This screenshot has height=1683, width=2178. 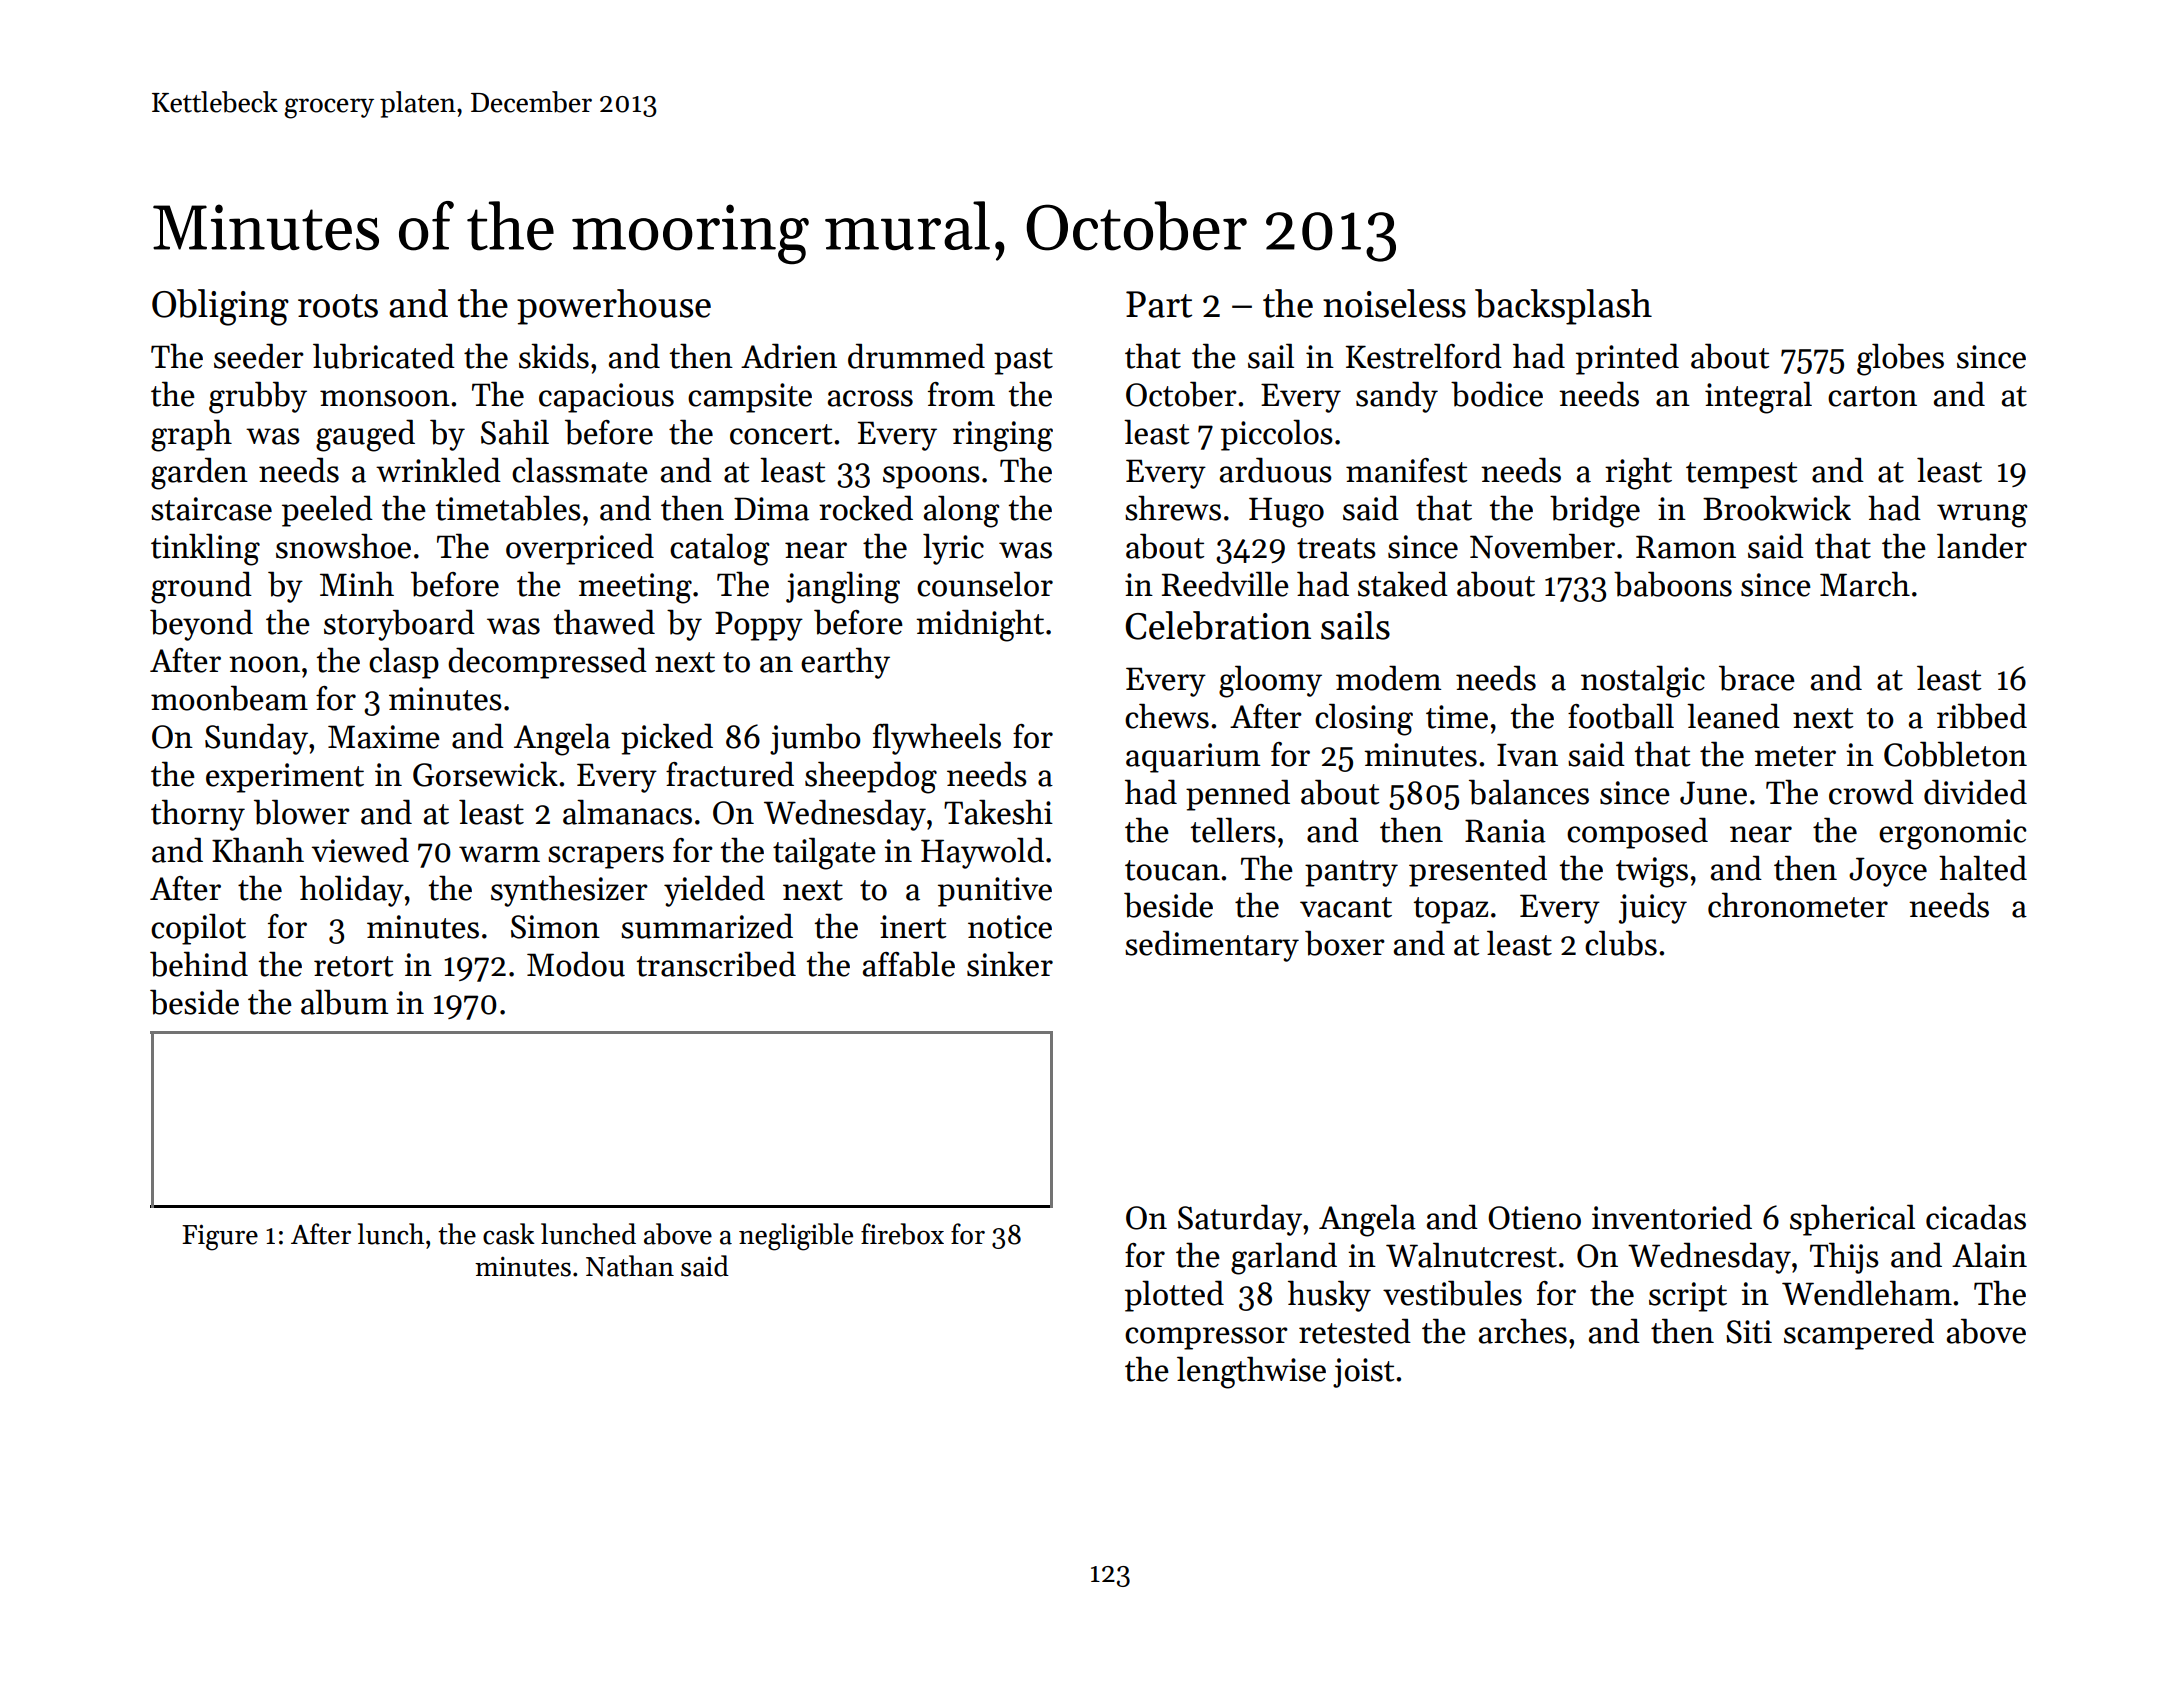 I want to click on album, so click(x=344, y=1002).
